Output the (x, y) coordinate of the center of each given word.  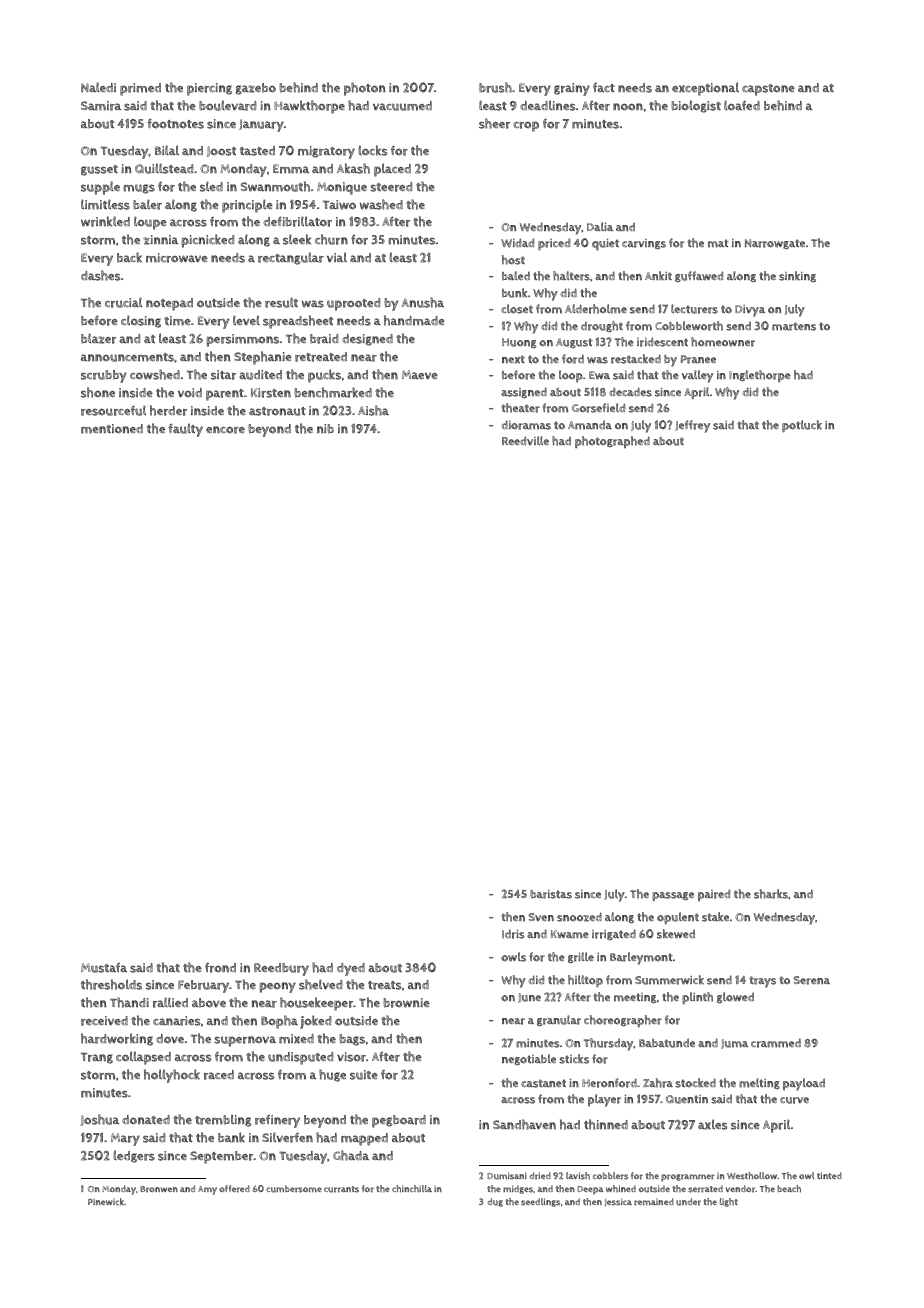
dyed (351, 969)
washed (381, 204)
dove (170, 1039)
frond (220, 968)
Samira (101, 106)
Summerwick (669, 980)
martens (794, 326)
